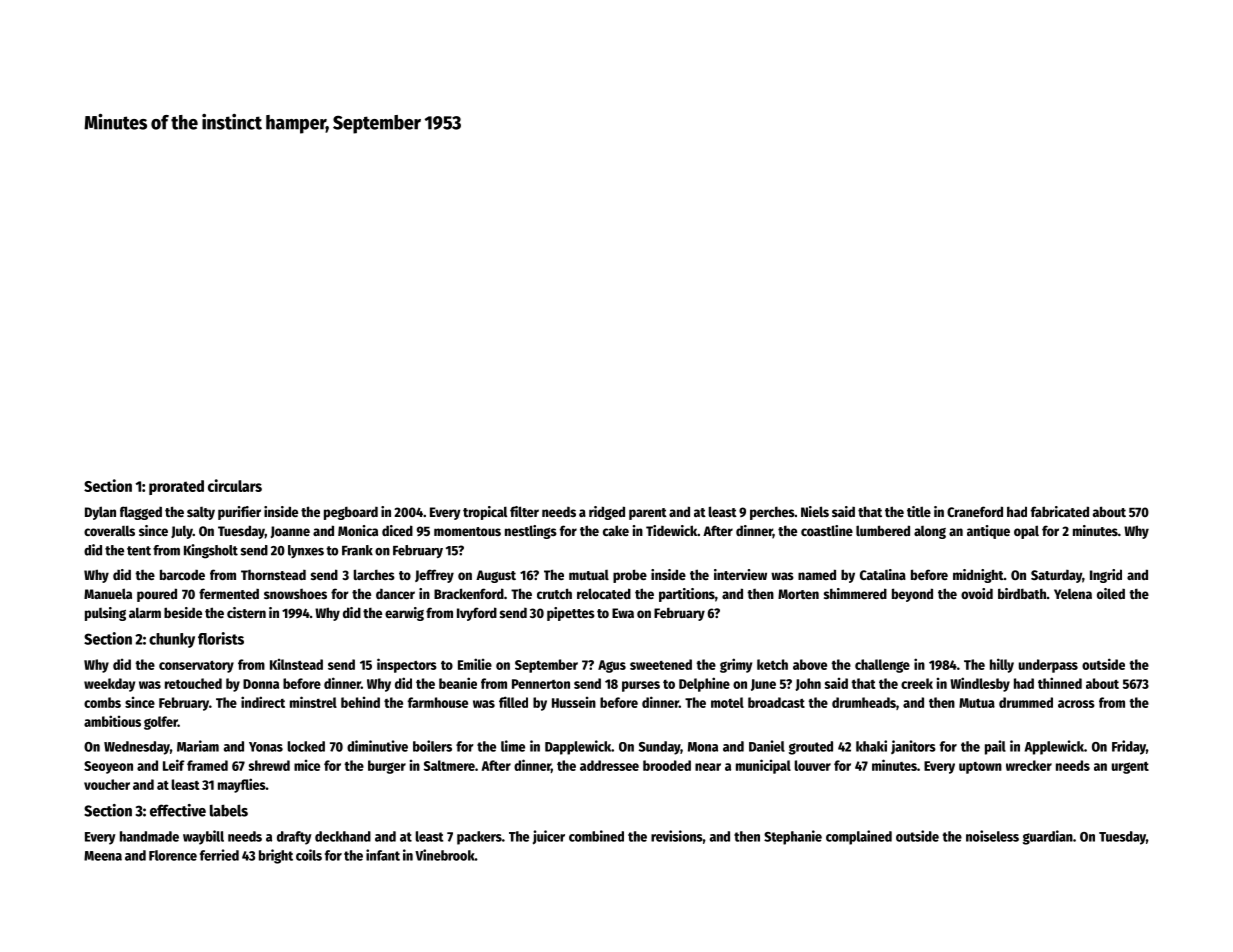 The width and height of the document is (1233, 952). I want to click on Donna, so click(261, 684).
